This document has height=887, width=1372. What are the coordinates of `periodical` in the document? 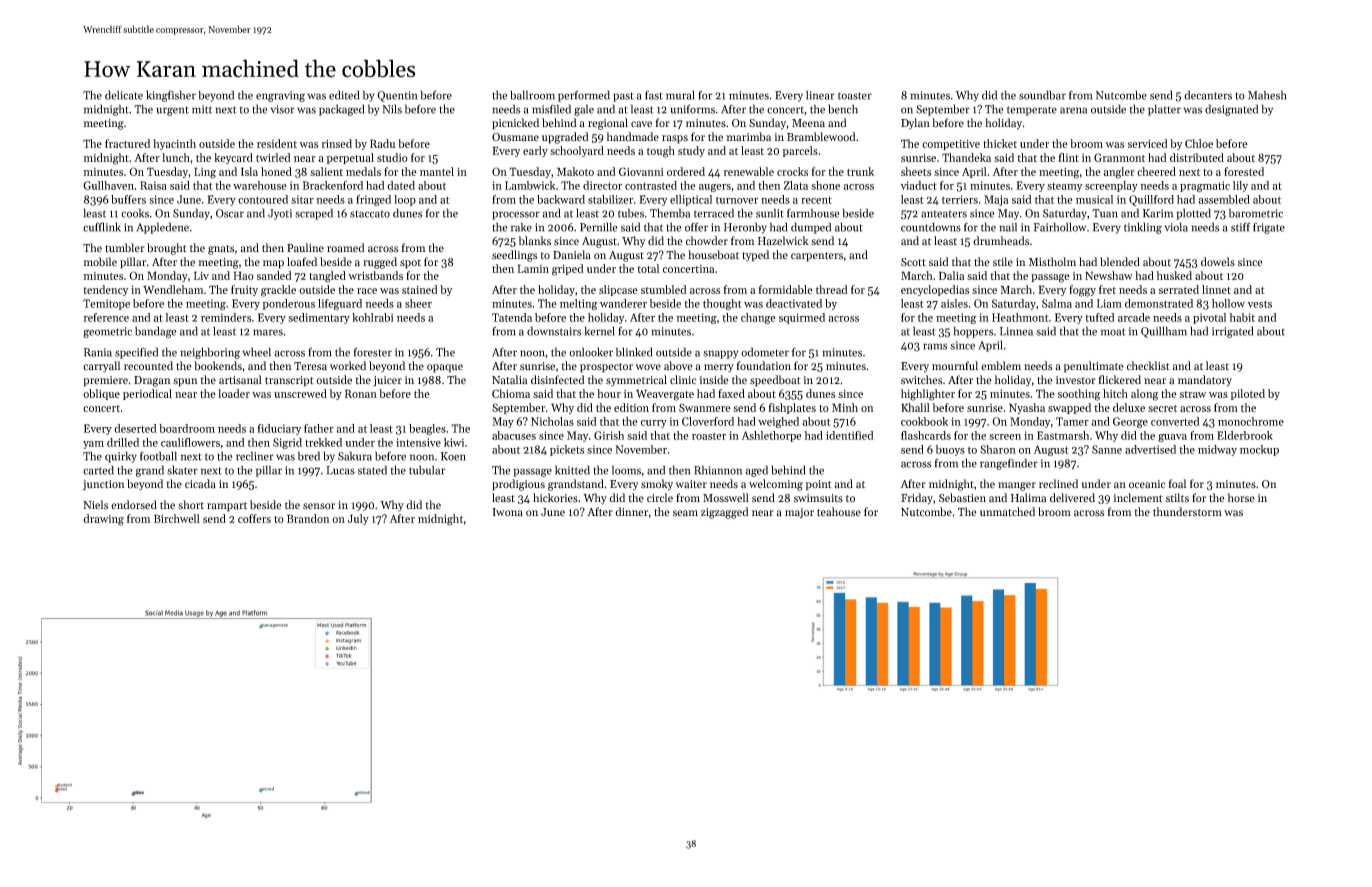 It's located at (147, 394).
